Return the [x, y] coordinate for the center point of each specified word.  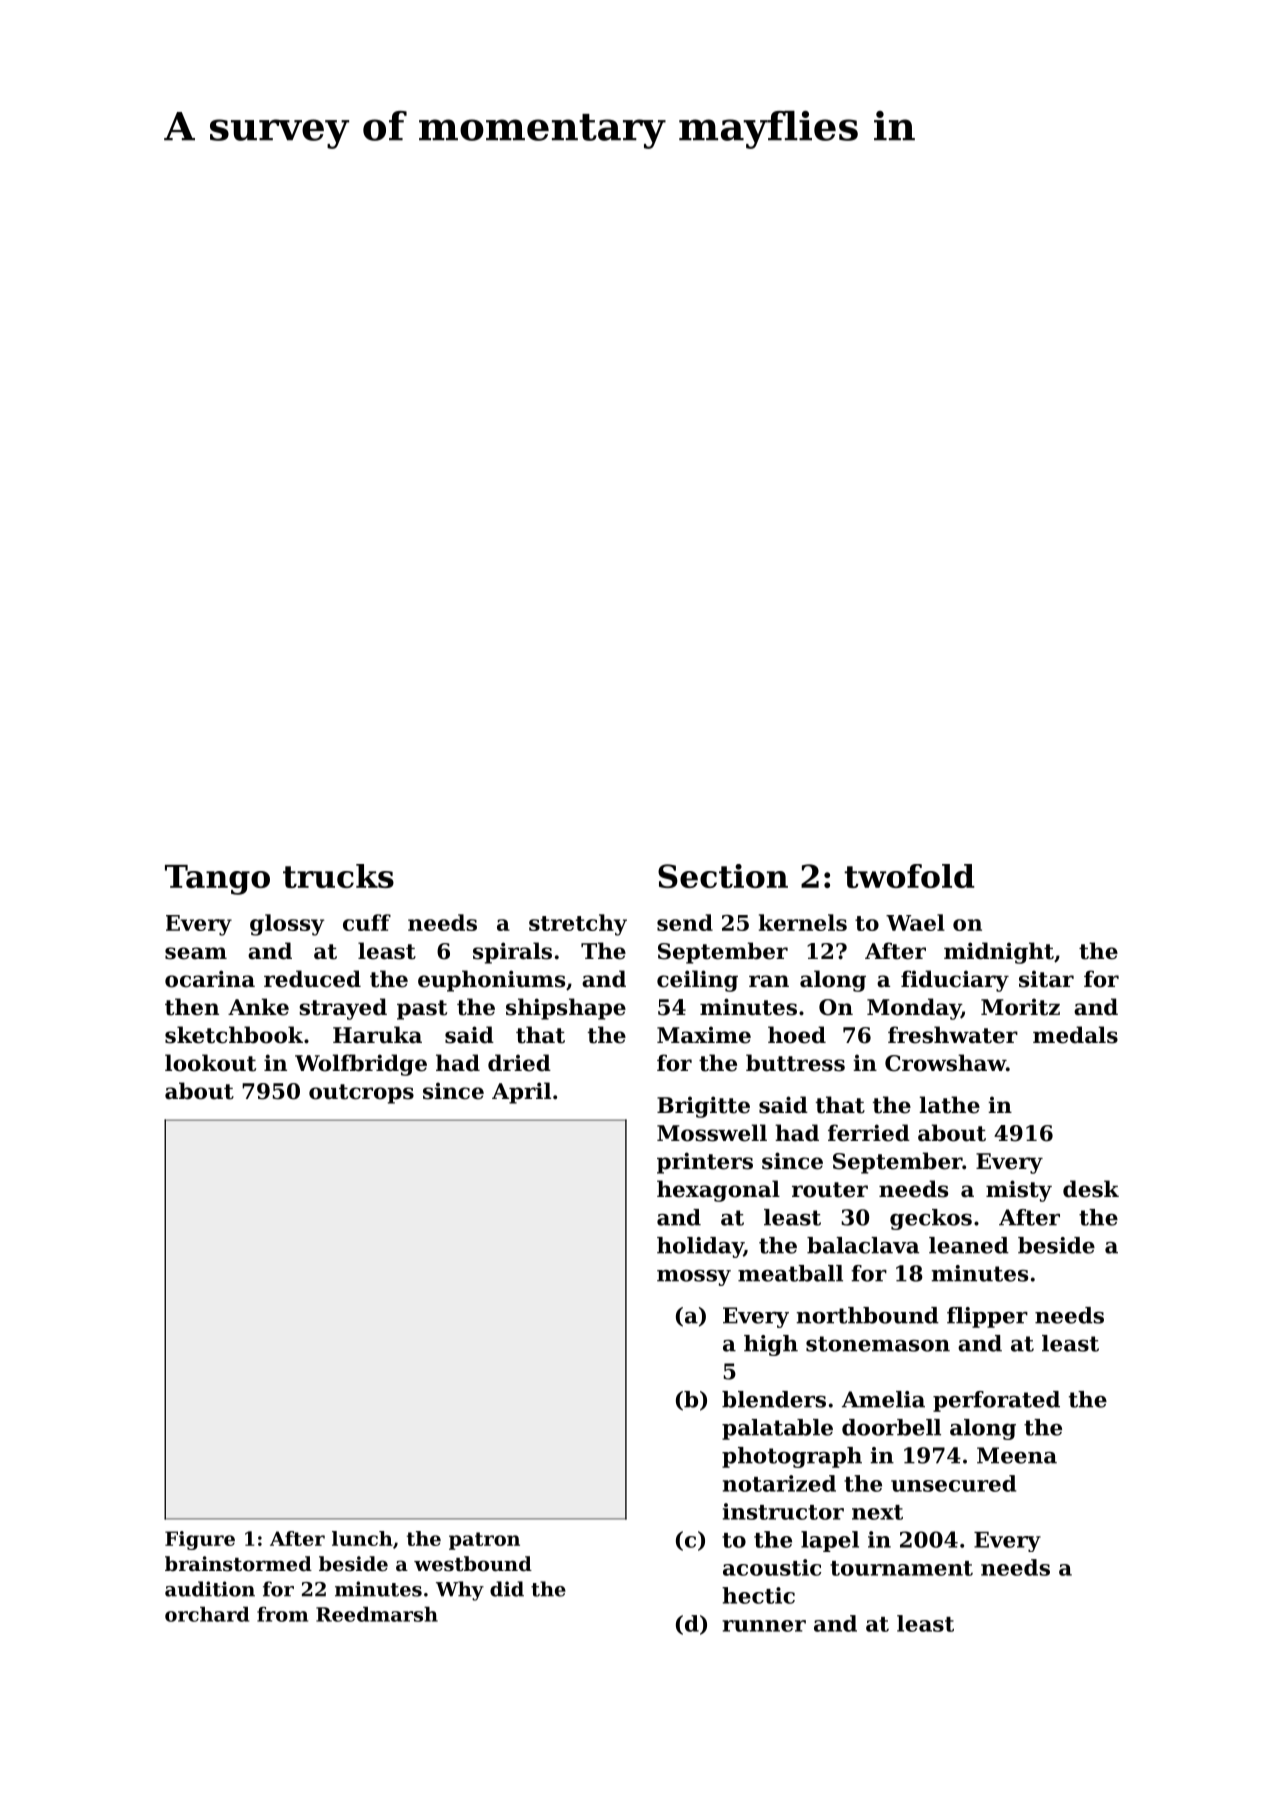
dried [519, 1063]
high [771, 1345]
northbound [867, 1315]
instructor [783, 1511]
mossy [694, 1278]
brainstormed [238, 1564]
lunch [362, 1538]
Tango [217, 880]
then [192, 1007]
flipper [987, 1317]
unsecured [953, 1483]
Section [723, 876]
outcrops [361, 1094]
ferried [869, 1133]
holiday [700, 1247]
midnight [999, 953]
